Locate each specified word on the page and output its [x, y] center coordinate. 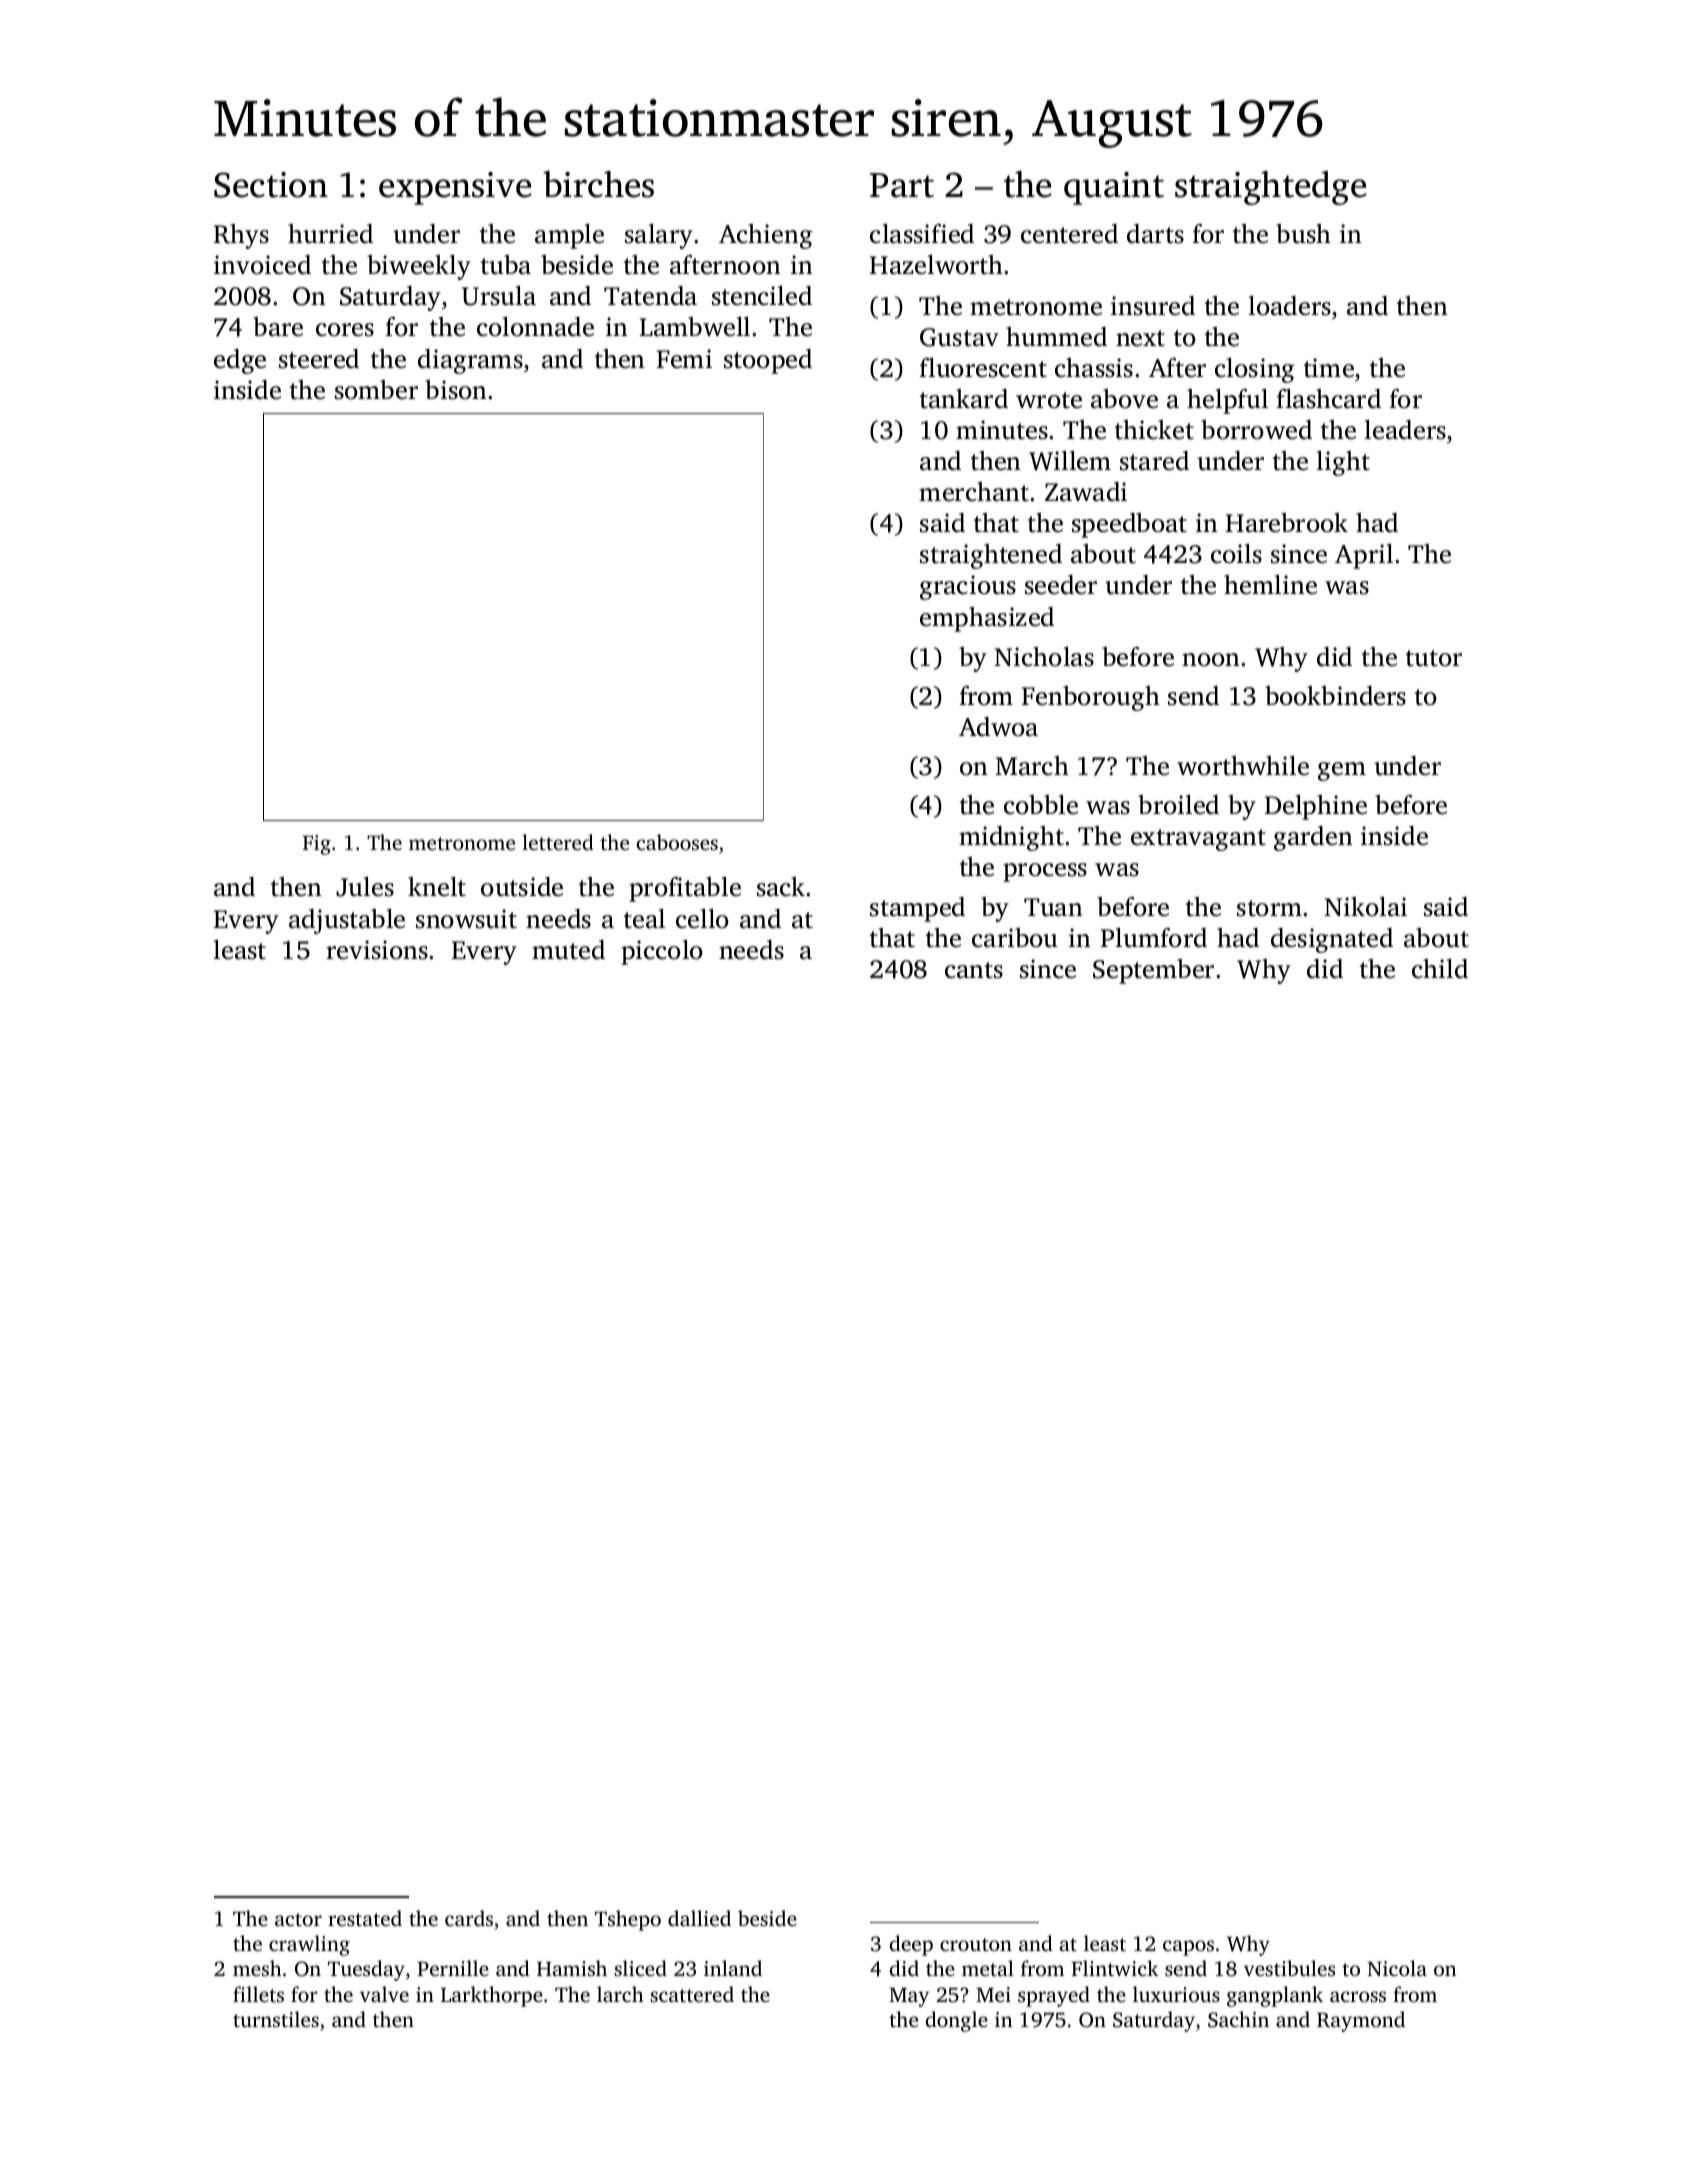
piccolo [662, 952]
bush [1303, 234]
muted [568, 950]
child [1440, 969]
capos [1188, 1948]
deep [911, 1945]
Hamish [572, 1968]
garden [1313, 838]
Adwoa [998, 727]
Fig [317, 845]
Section [271, 185]
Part [902, 185]
